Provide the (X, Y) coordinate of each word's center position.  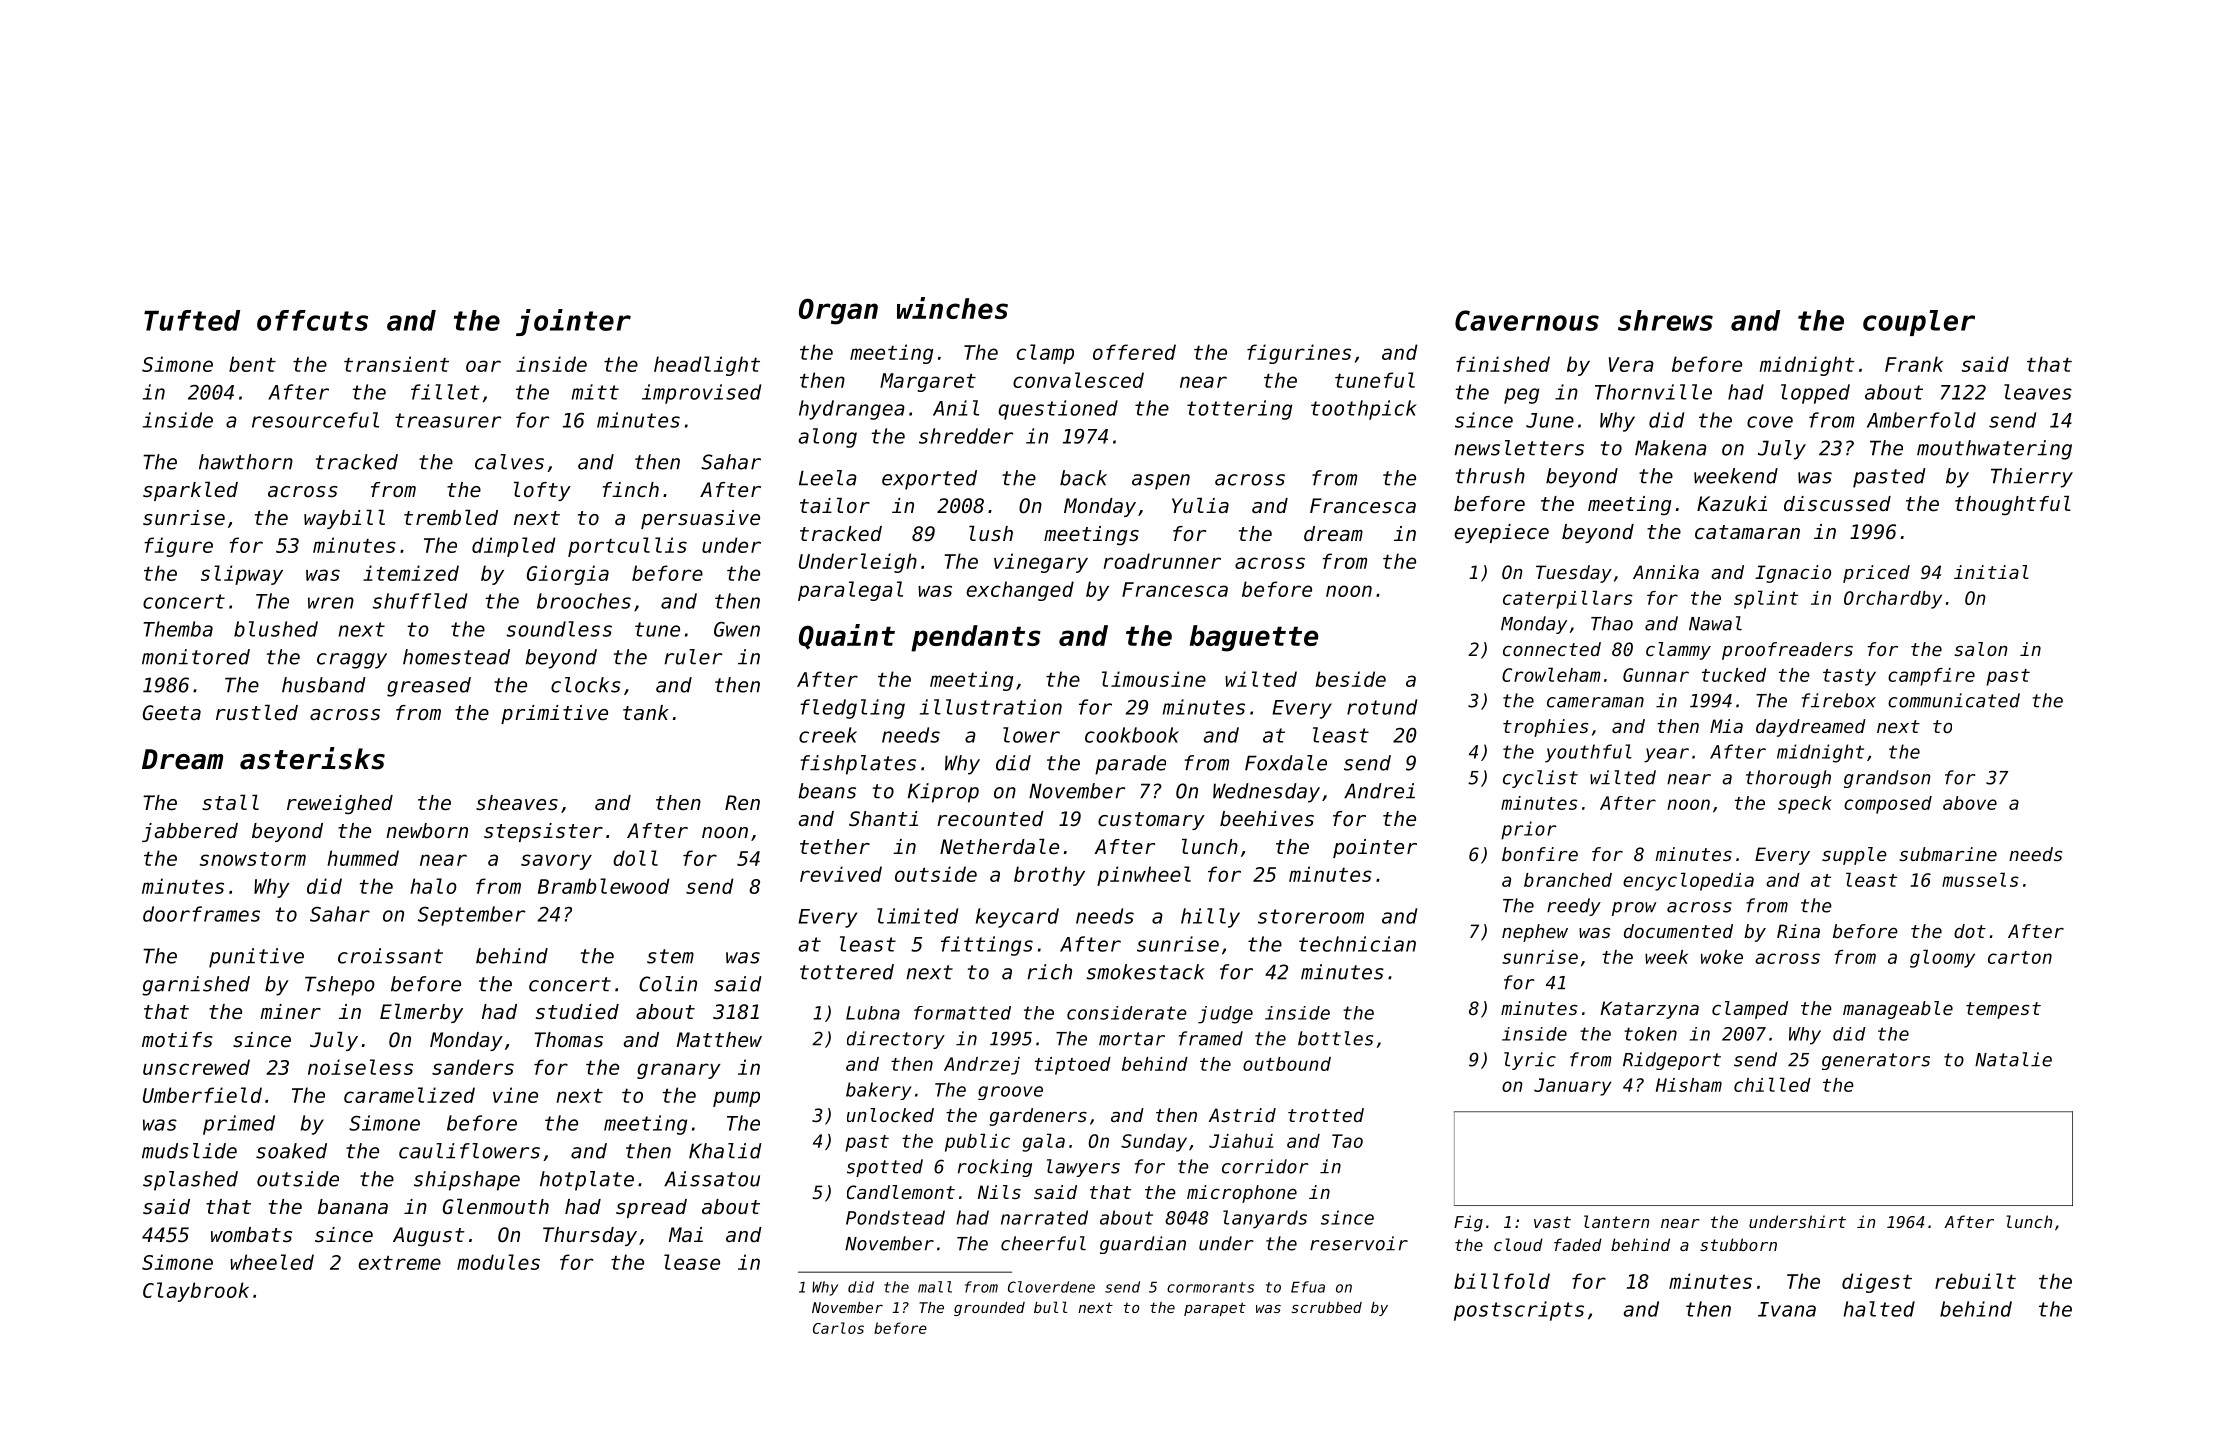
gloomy (1942, 958)
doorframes (201, 914)
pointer (1375, 848)
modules (498, 1262)
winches (952, 308)
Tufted (192, 320)
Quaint (847, 636)
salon (1981, 649)
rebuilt (1975, 1281)
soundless (559, 629)
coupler (1919, 323)
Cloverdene (1051, 1287)
